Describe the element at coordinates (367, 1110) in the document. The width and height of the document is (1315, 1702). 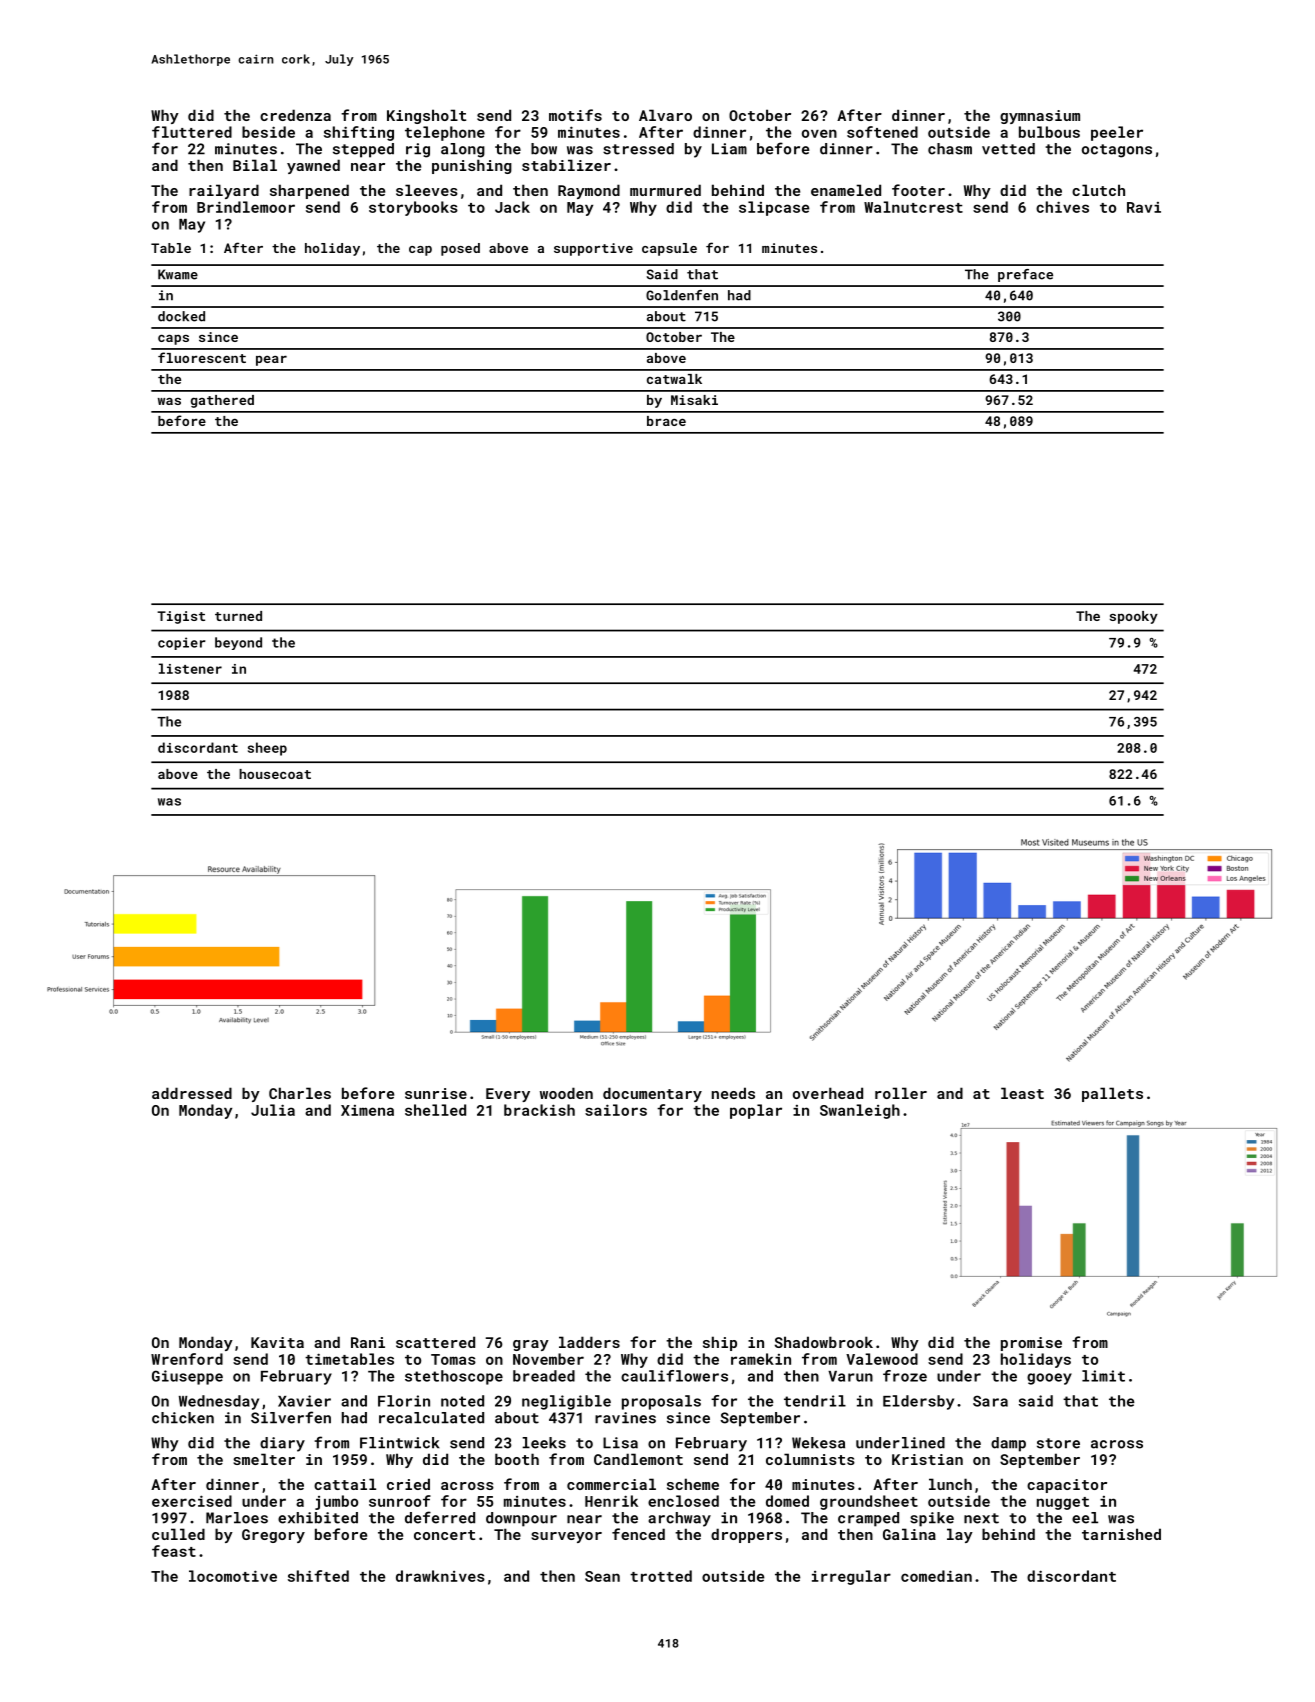
I see `Ximena` at that location.
